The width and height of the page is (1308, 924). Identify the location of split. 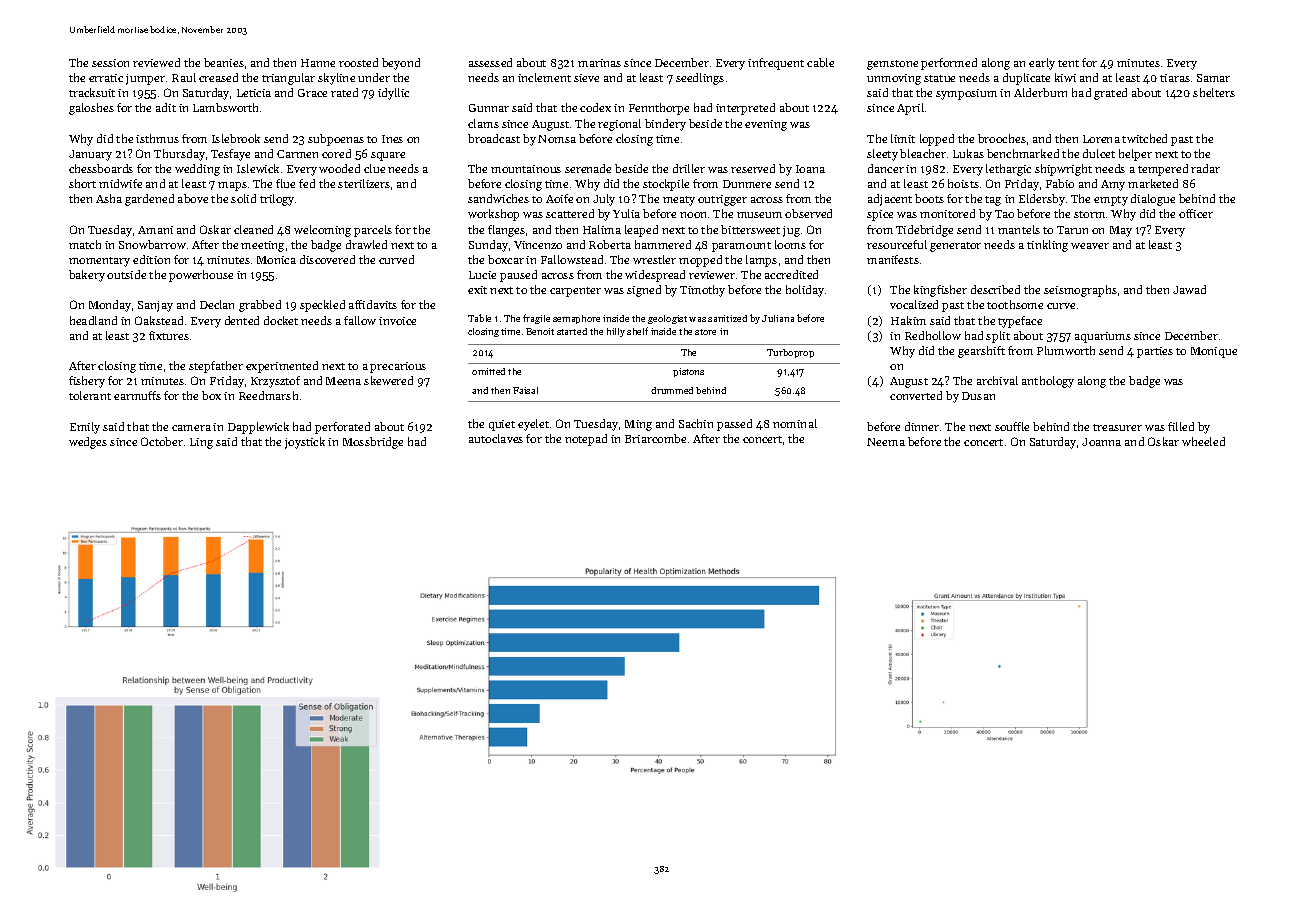
(998, 337).
